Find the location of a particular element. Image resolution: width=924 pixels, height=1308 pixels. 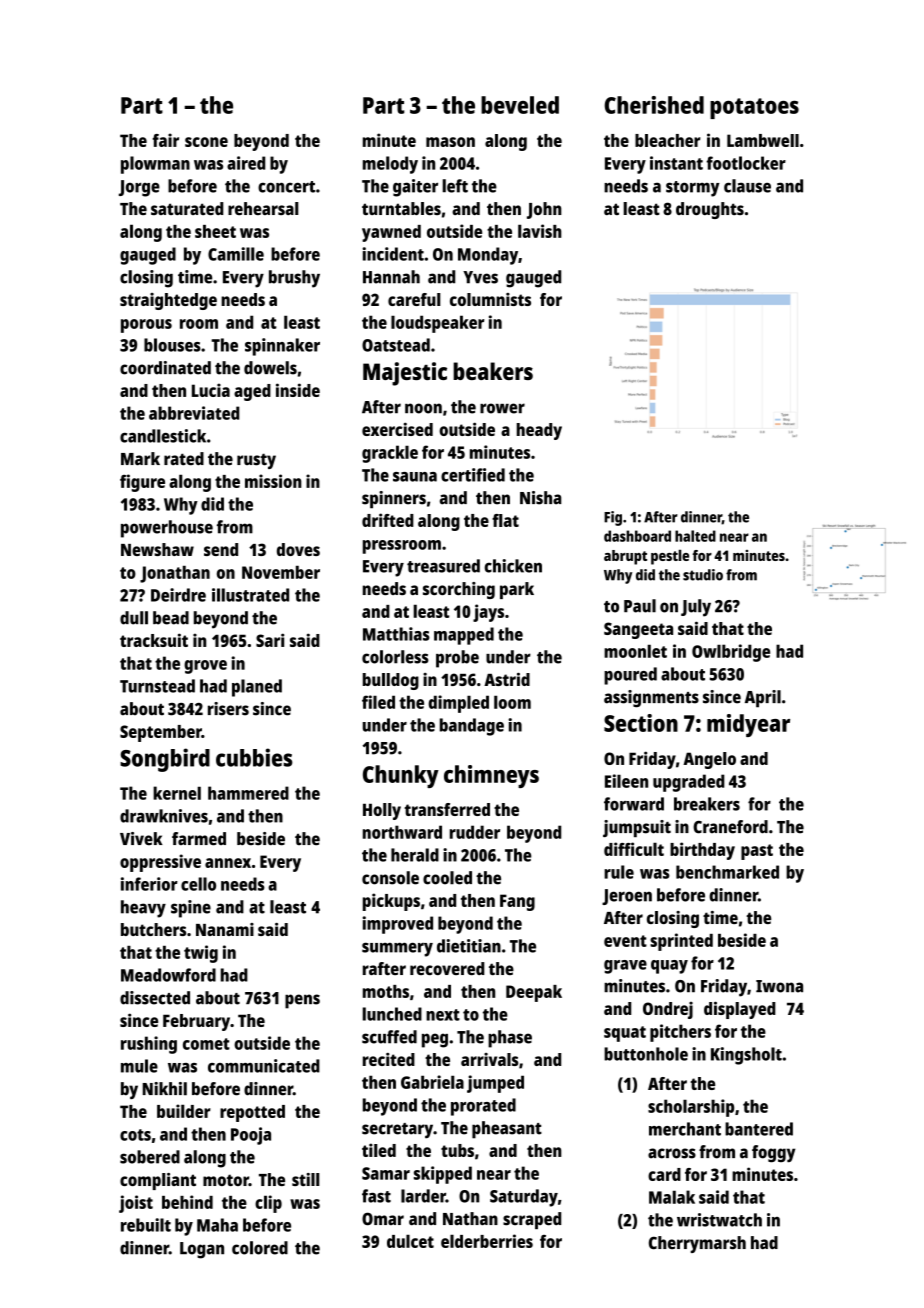

Cherished is located at coordinates (654, 105).
